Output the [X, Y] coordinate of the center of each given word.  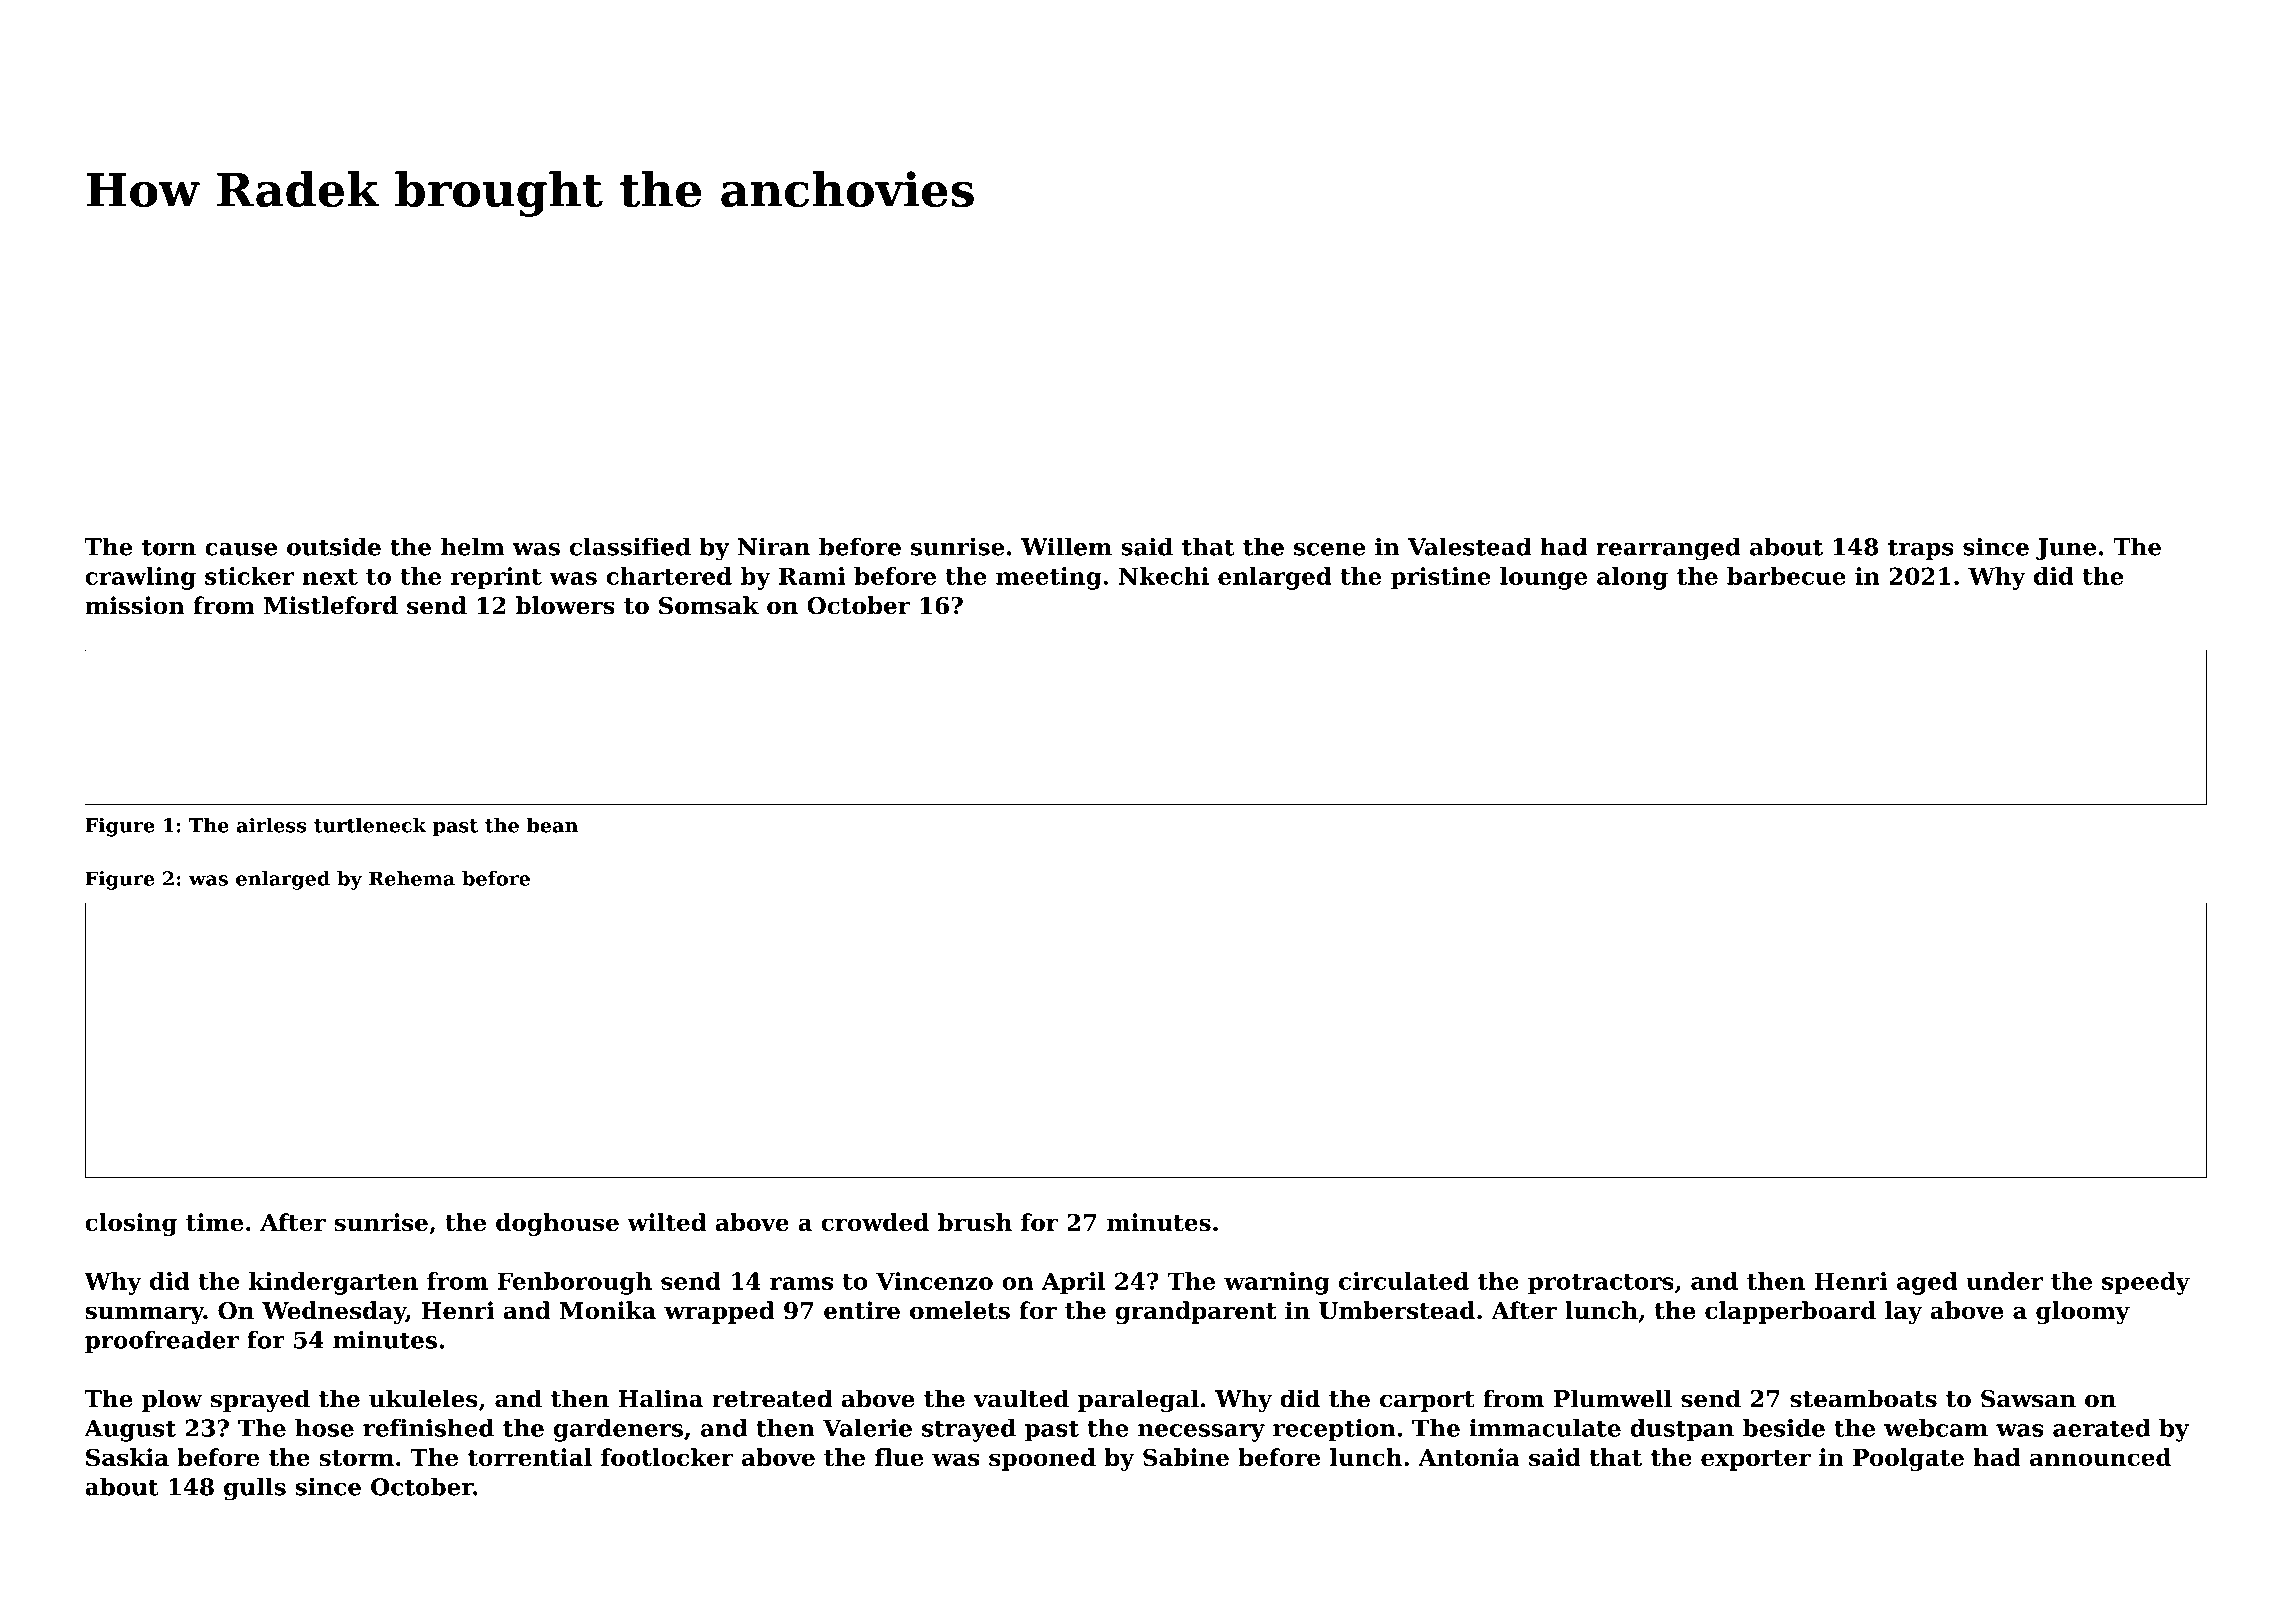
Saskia [127, 1457]
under [2004, 1281]
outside [334, 546]
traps [1921, 549]
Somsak [709, 605]
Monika [608, 1310]
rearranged [1668, 549]
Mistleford [331, 605]
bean [552, 825]
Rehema [412, 878]
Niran [774, 546]
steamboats [1863, 1398]
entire [862, 1310]
